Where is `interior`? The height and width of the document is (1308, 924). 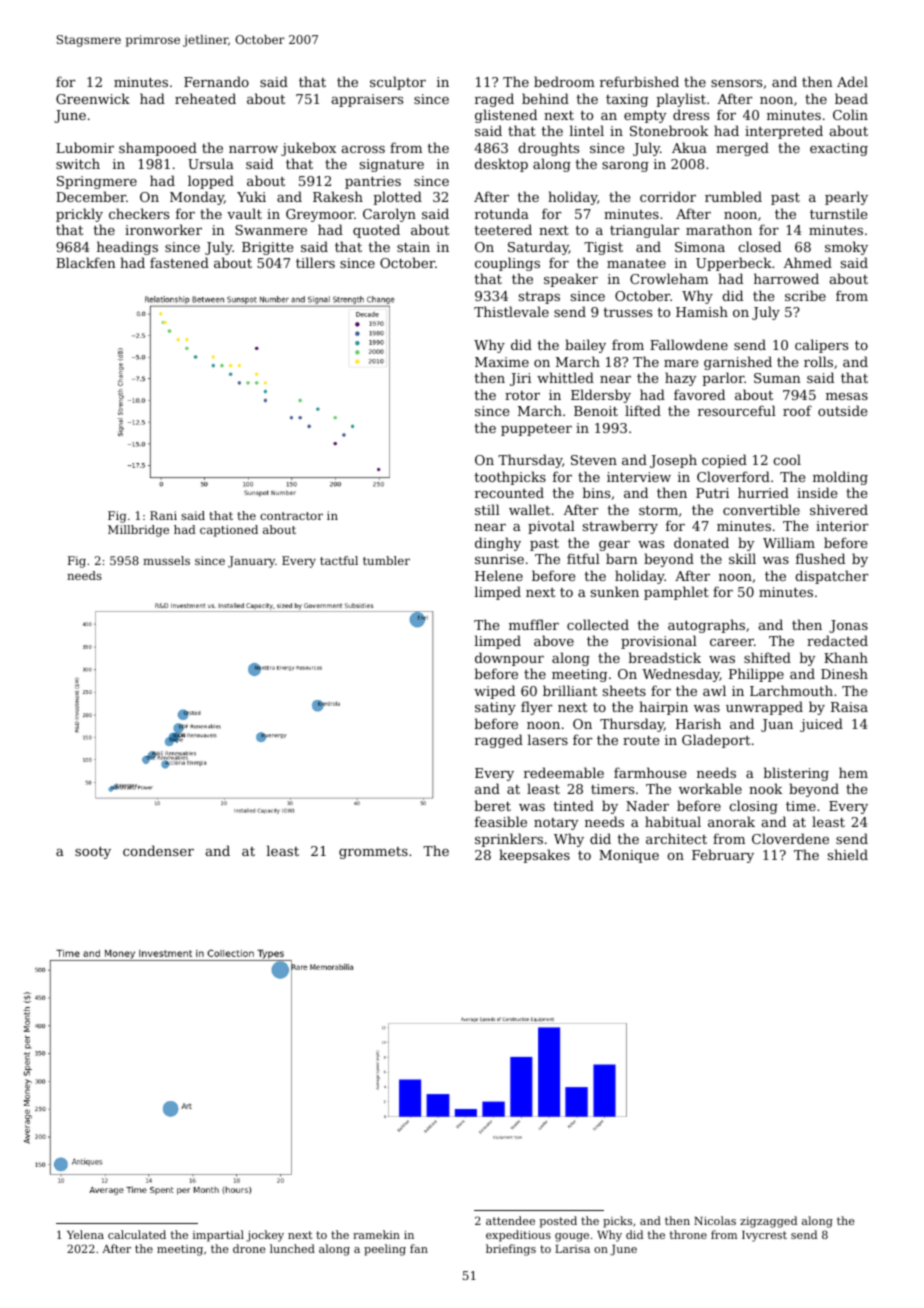 interior is located at coordinates (842, 526).
